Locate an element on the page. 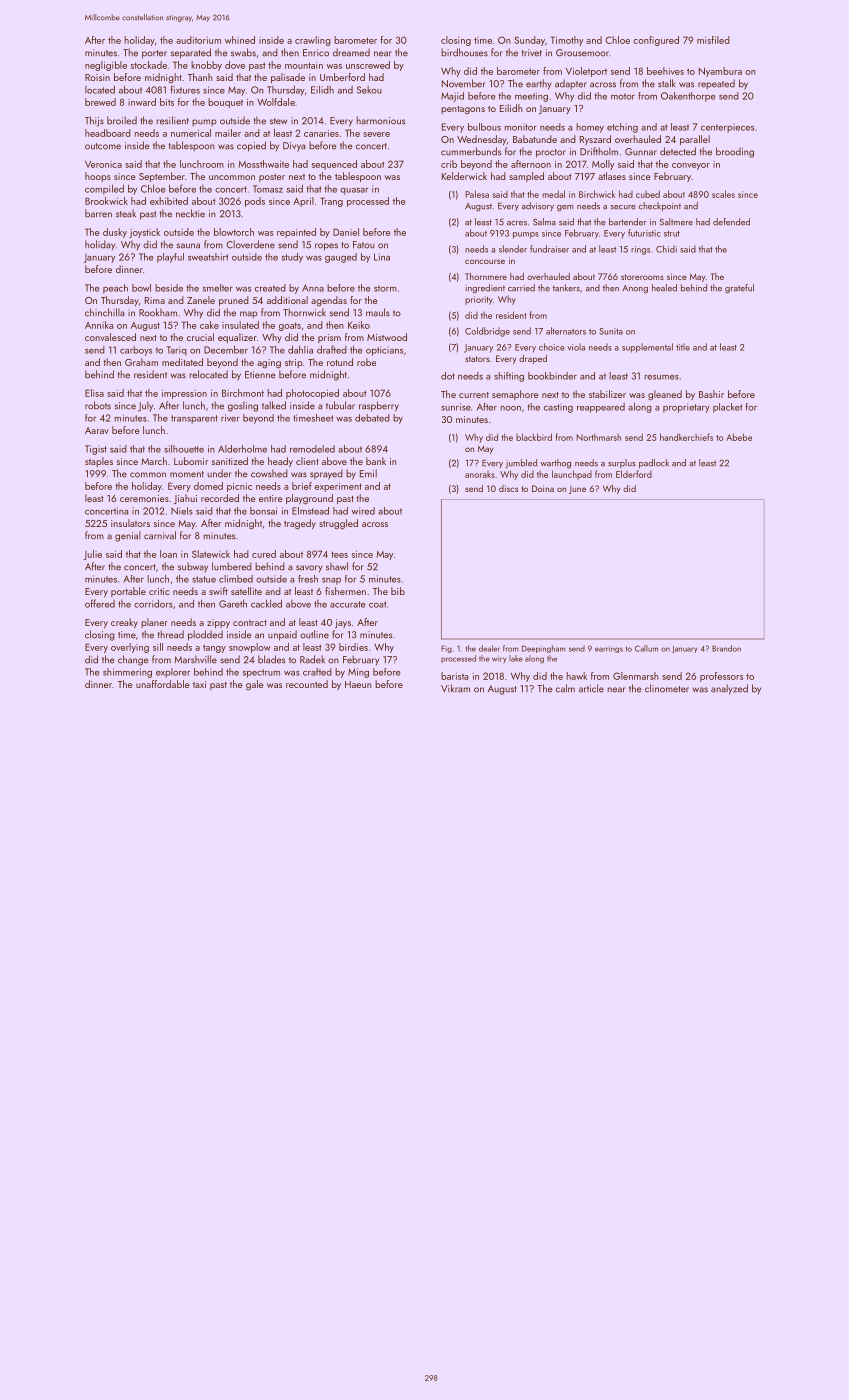 Image resolution: width=849 pixels, height=1400 pixels. Tigist is located at coordinates (96, 450).
